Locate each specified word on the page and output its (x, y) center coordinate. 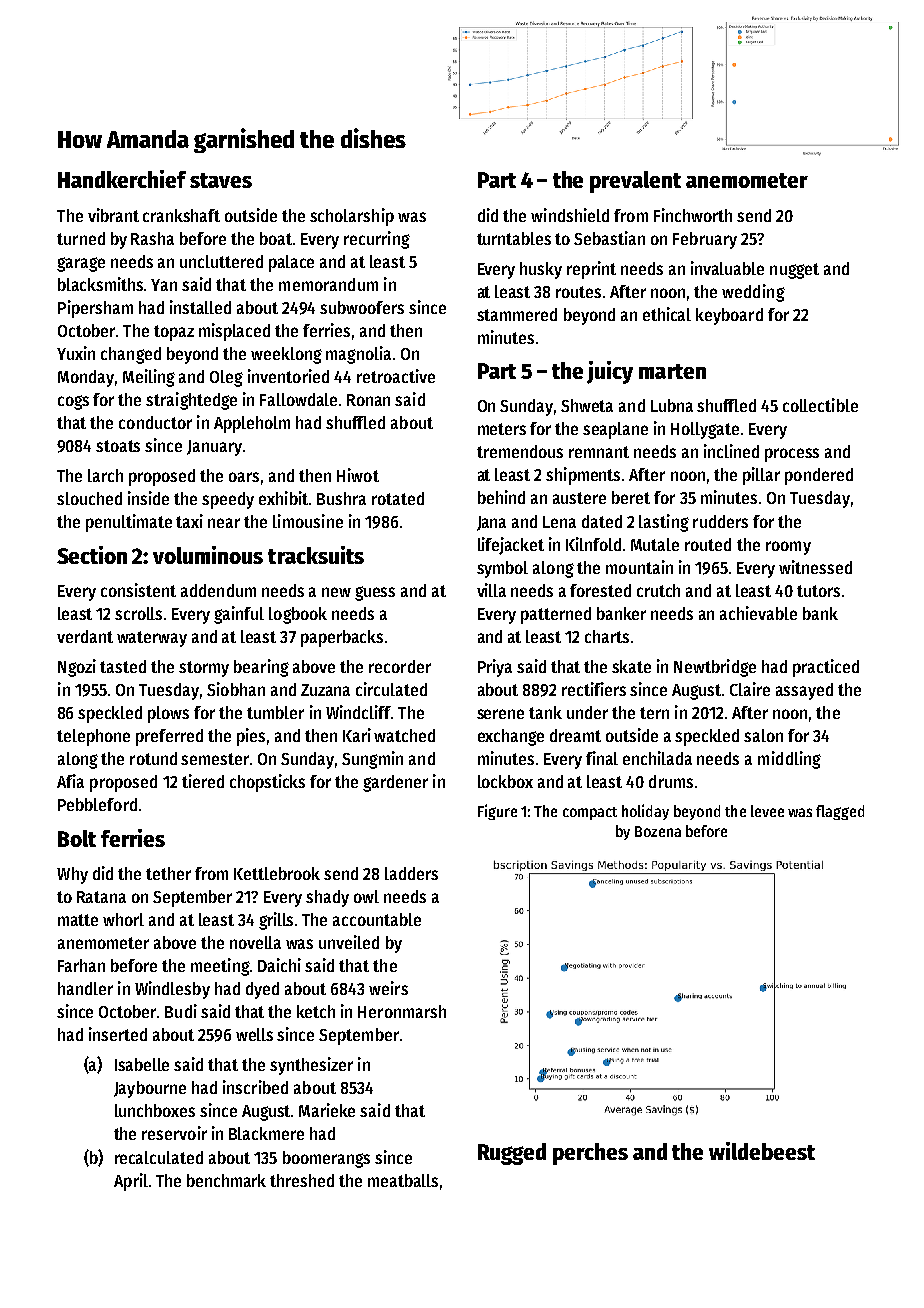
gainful (239, 615)
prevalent (635, 182)
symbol (502, 569)
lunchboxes (155, 1110)
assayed (804, 691)
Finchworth (693, 215)
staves (221, 180)
